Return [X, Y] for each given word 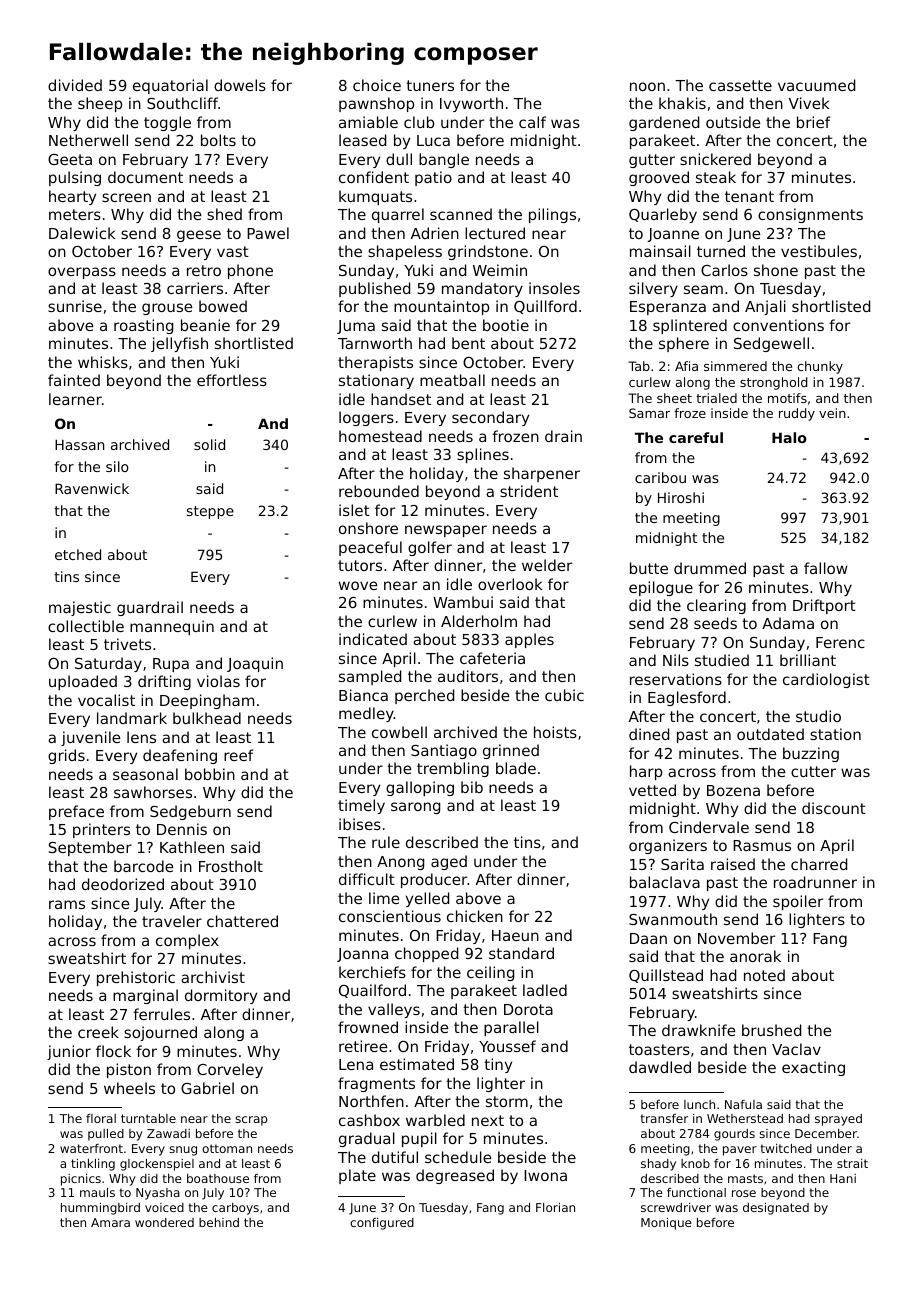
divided [75, 85]
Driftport [824, 606]
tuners [430, 85]
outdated [770, 734]
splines [483, 455]
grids [66, 756]
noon [647, 86]
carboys [235, 1209]
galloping [420, 788]
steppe [210, 512]
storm [507, 1101]
